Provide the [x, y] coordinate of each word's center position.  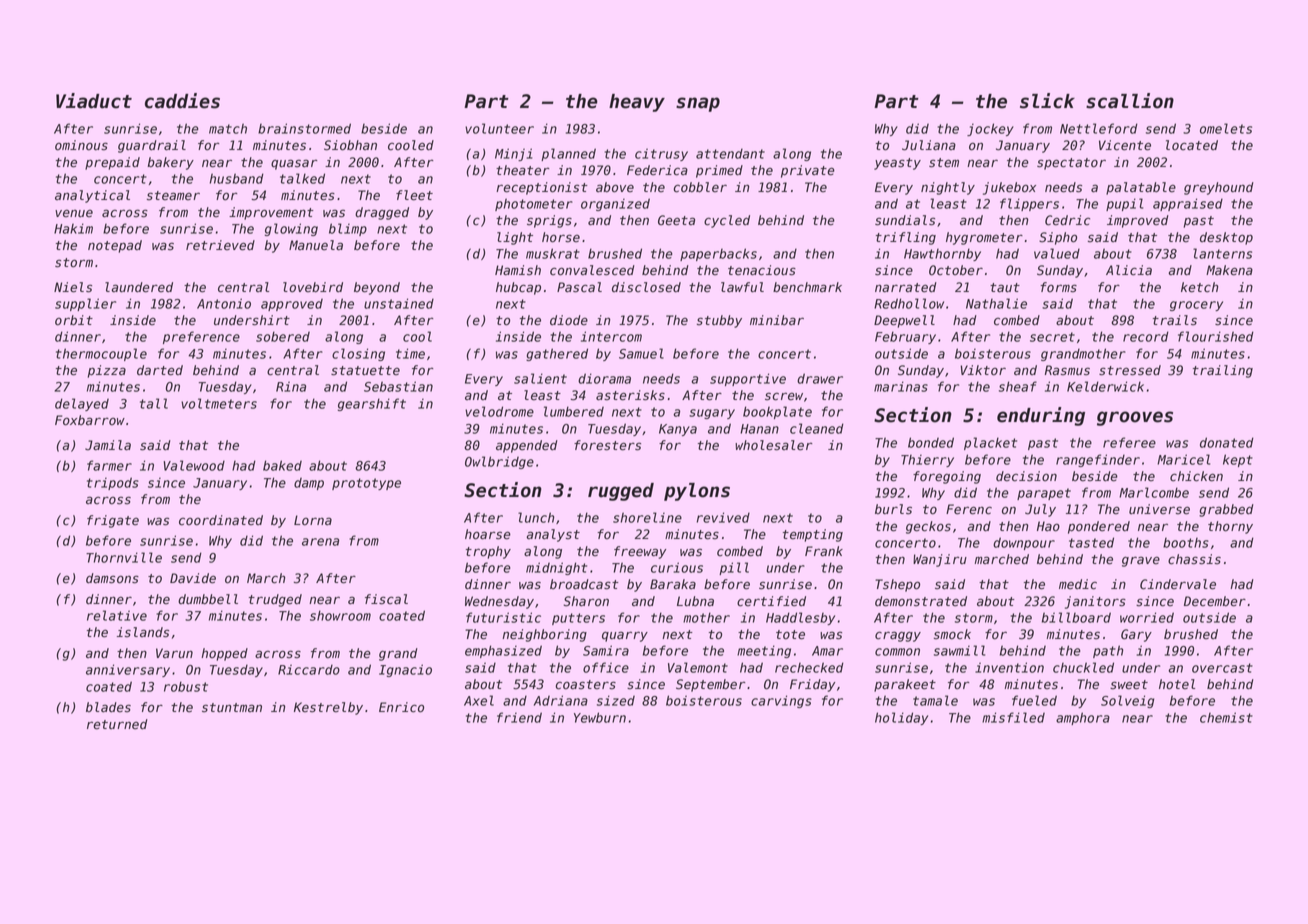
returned [117, 724]
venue [74, 213]
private [808, 171]
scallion [1130, 101]
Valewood [194, 465]
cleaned [817, 428]
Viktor [983, 370]
